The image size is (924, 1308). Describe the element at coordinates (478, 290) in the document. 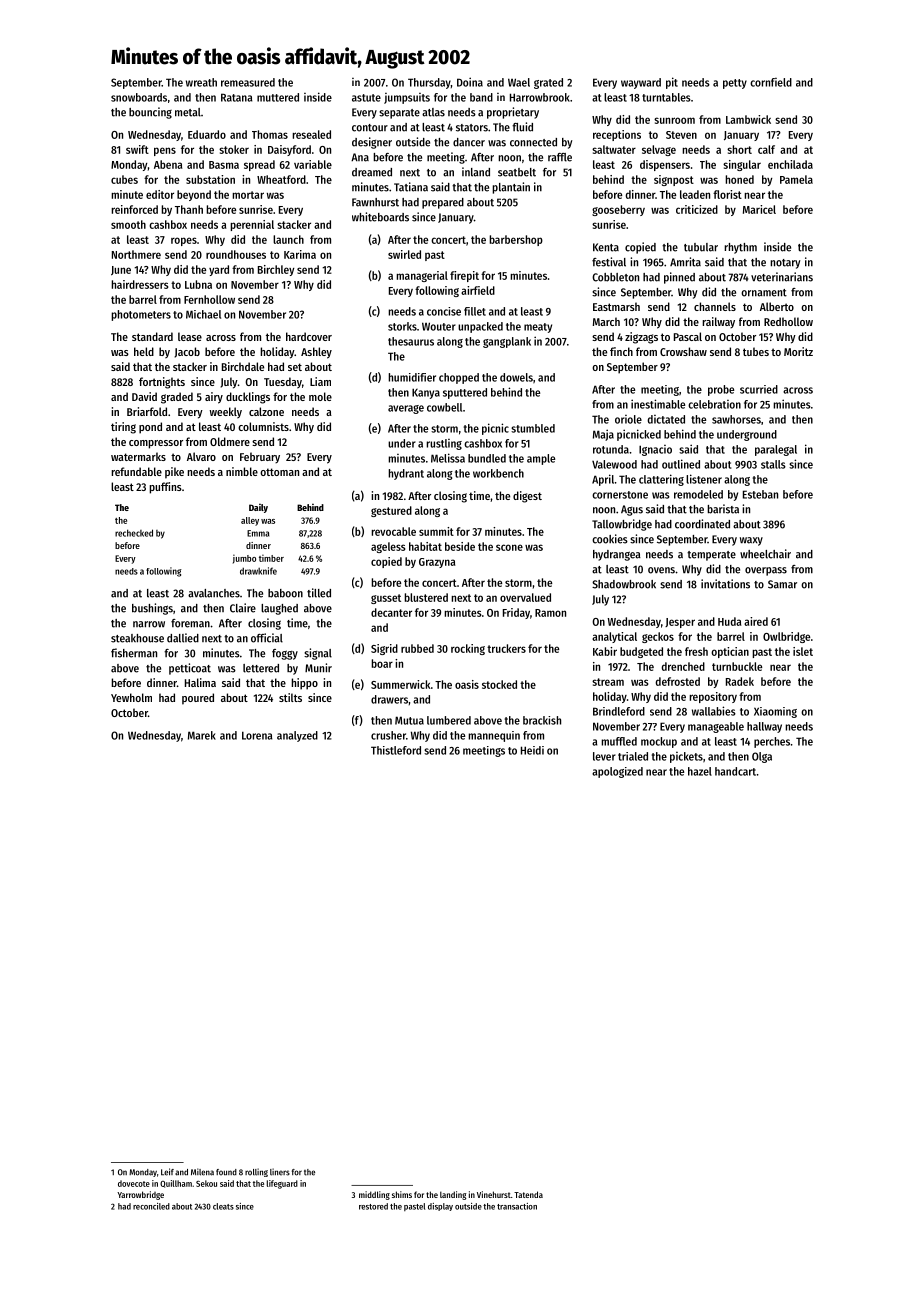

I see `airfield` at that location.
